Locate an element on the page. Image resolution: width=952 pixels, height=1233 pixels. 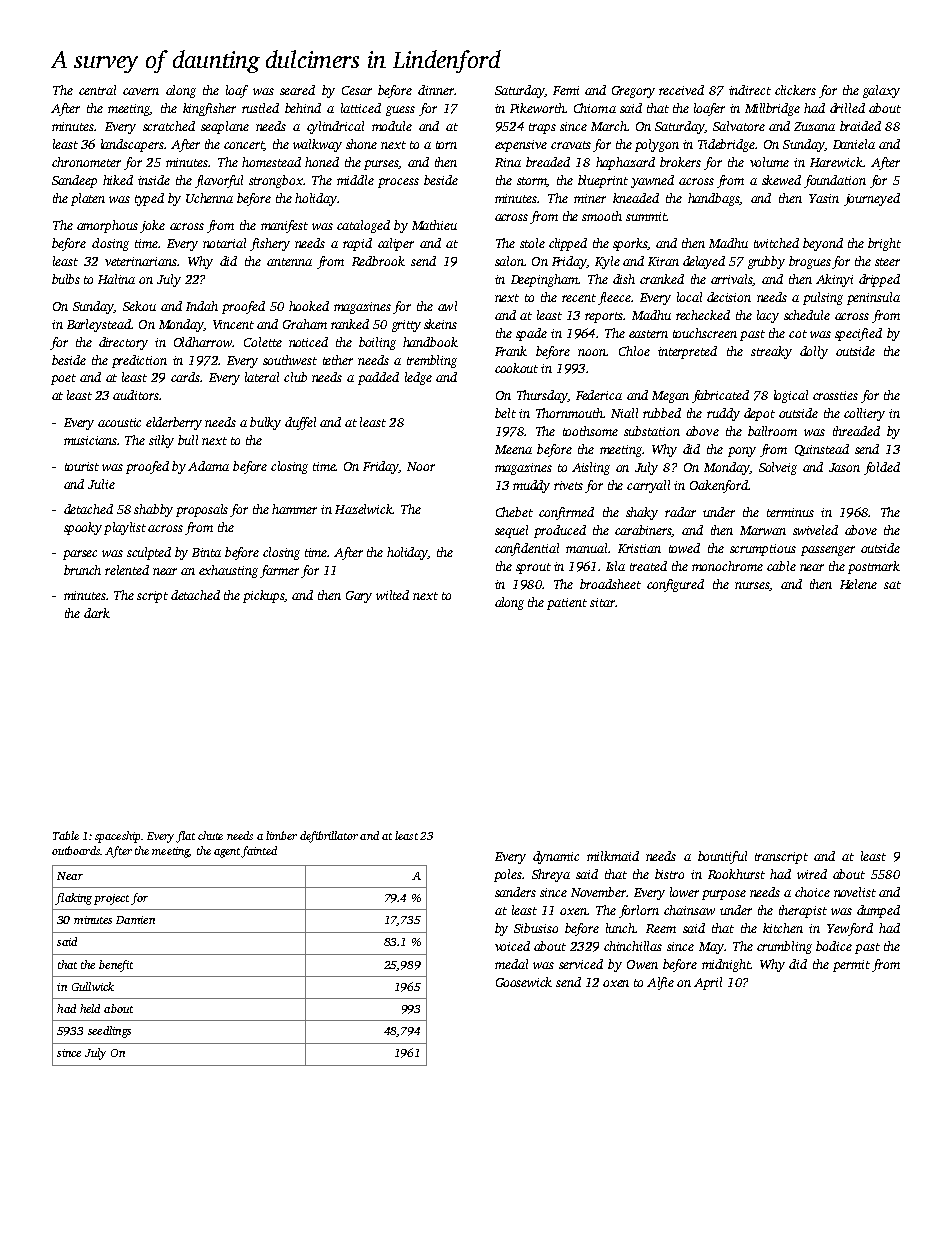
spaceship is located at coordinates (117, 837).
